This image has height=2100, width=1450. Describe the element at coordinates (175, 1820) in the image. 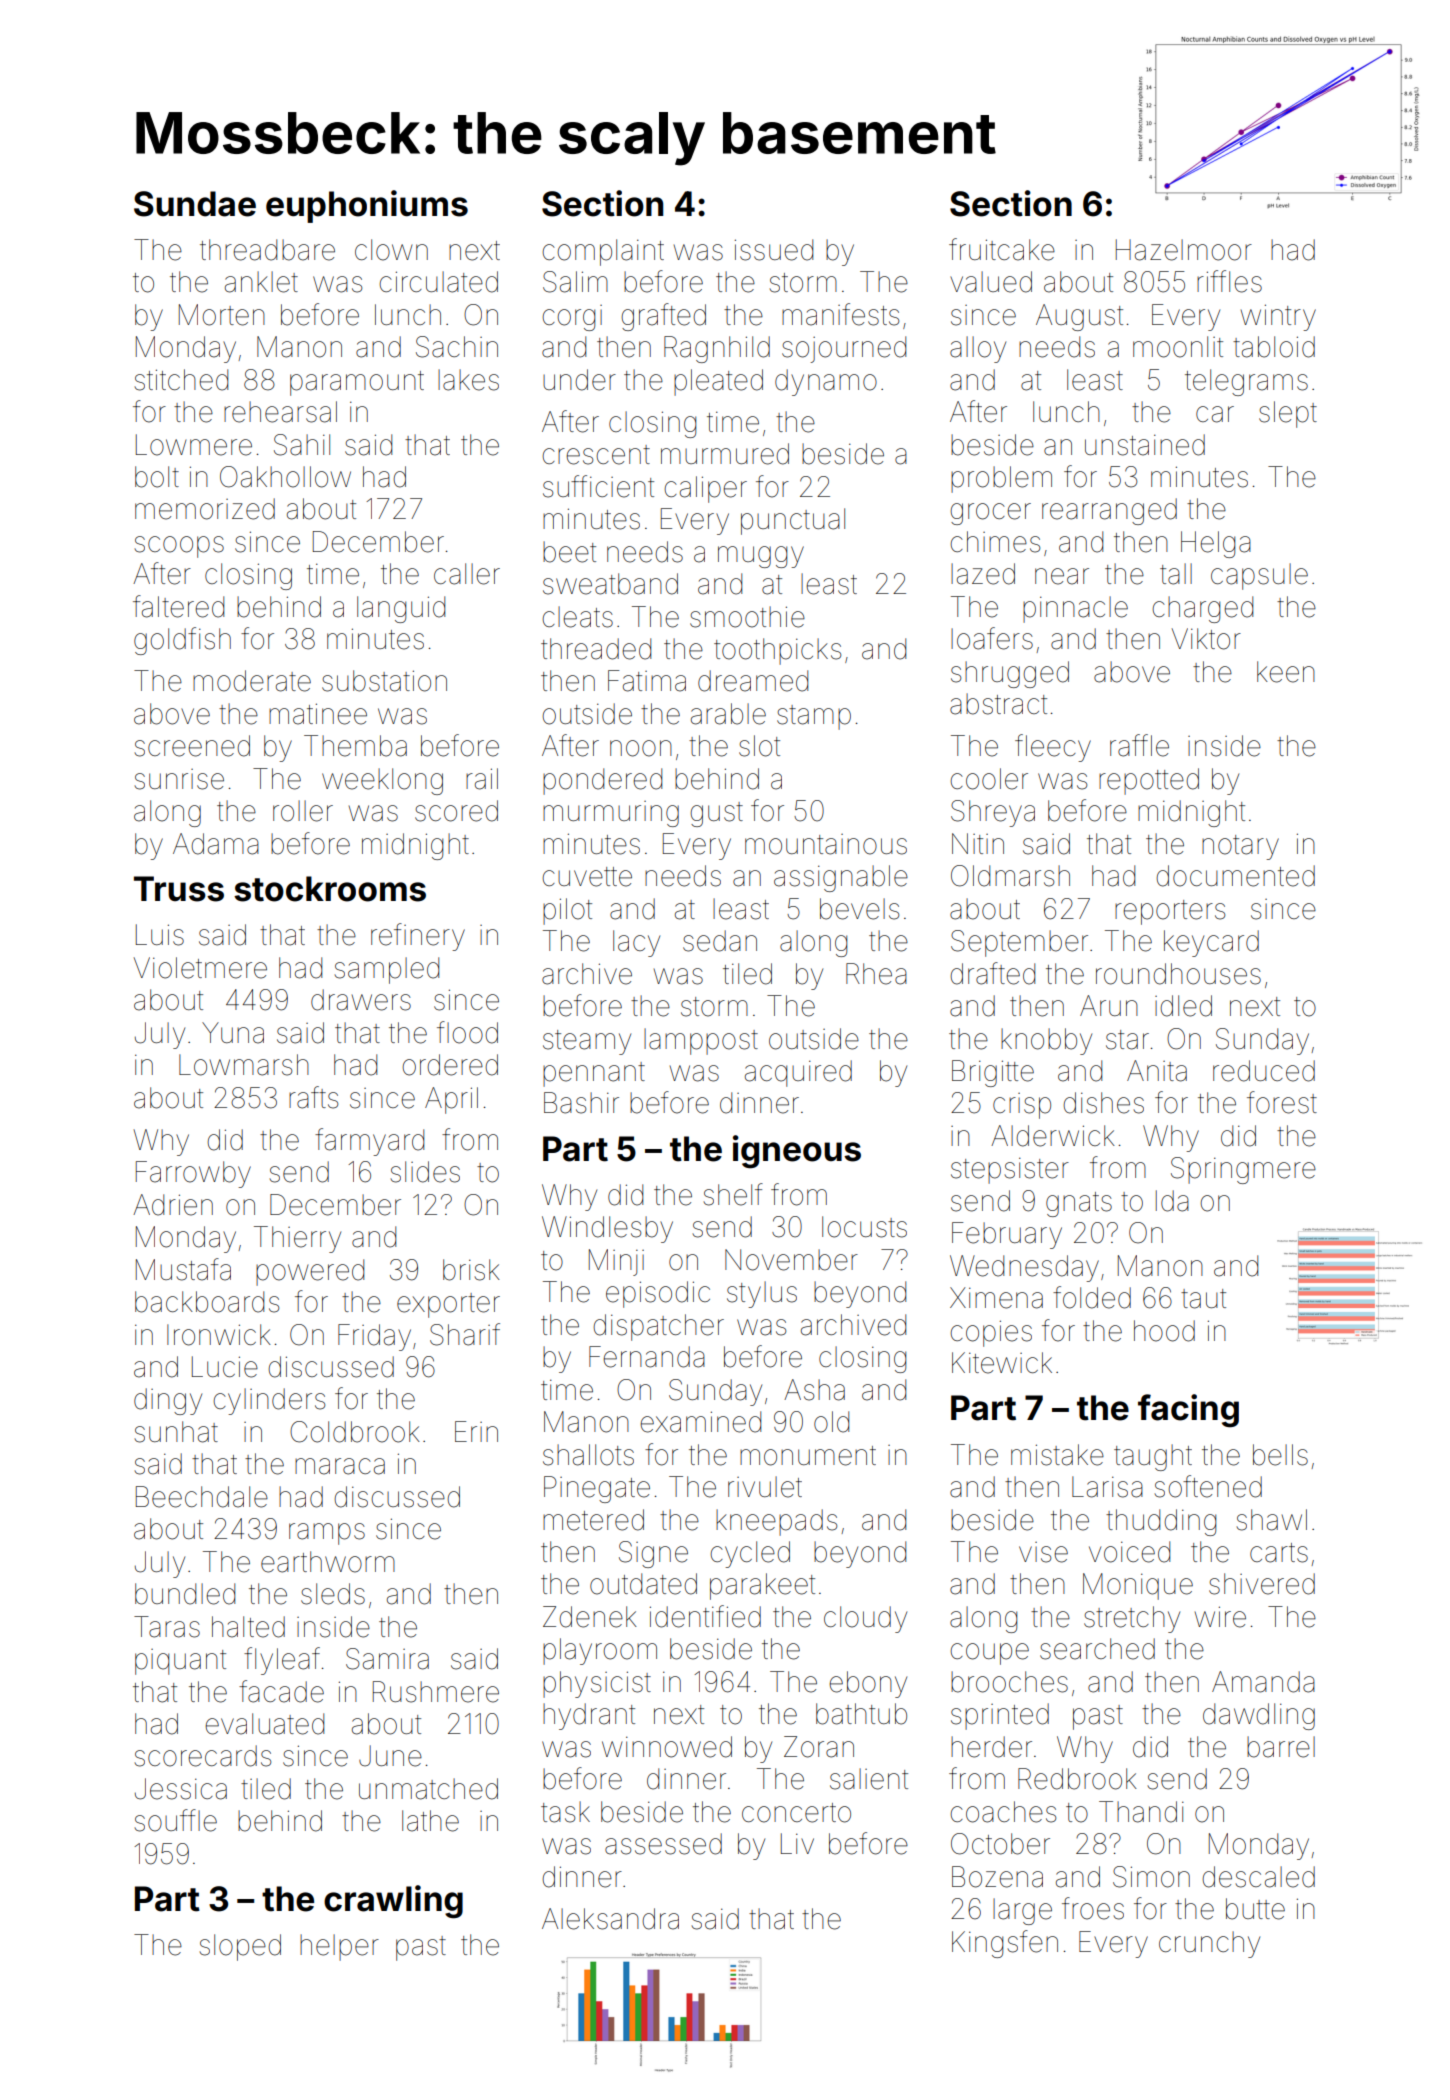

I see `souffle` at that location.
